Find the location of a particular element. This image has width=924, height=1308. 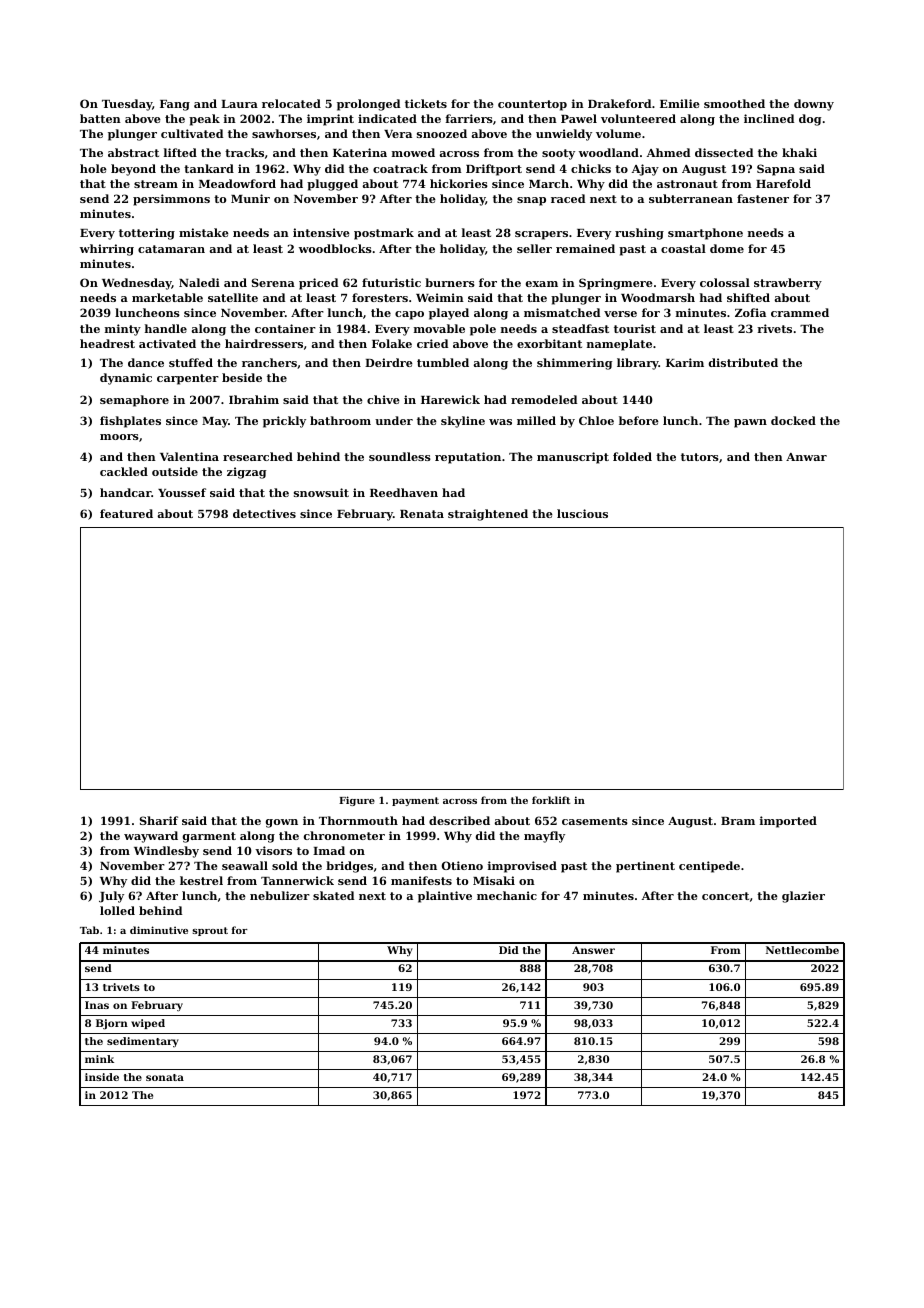

minty is located at coordinates (123, 330).
